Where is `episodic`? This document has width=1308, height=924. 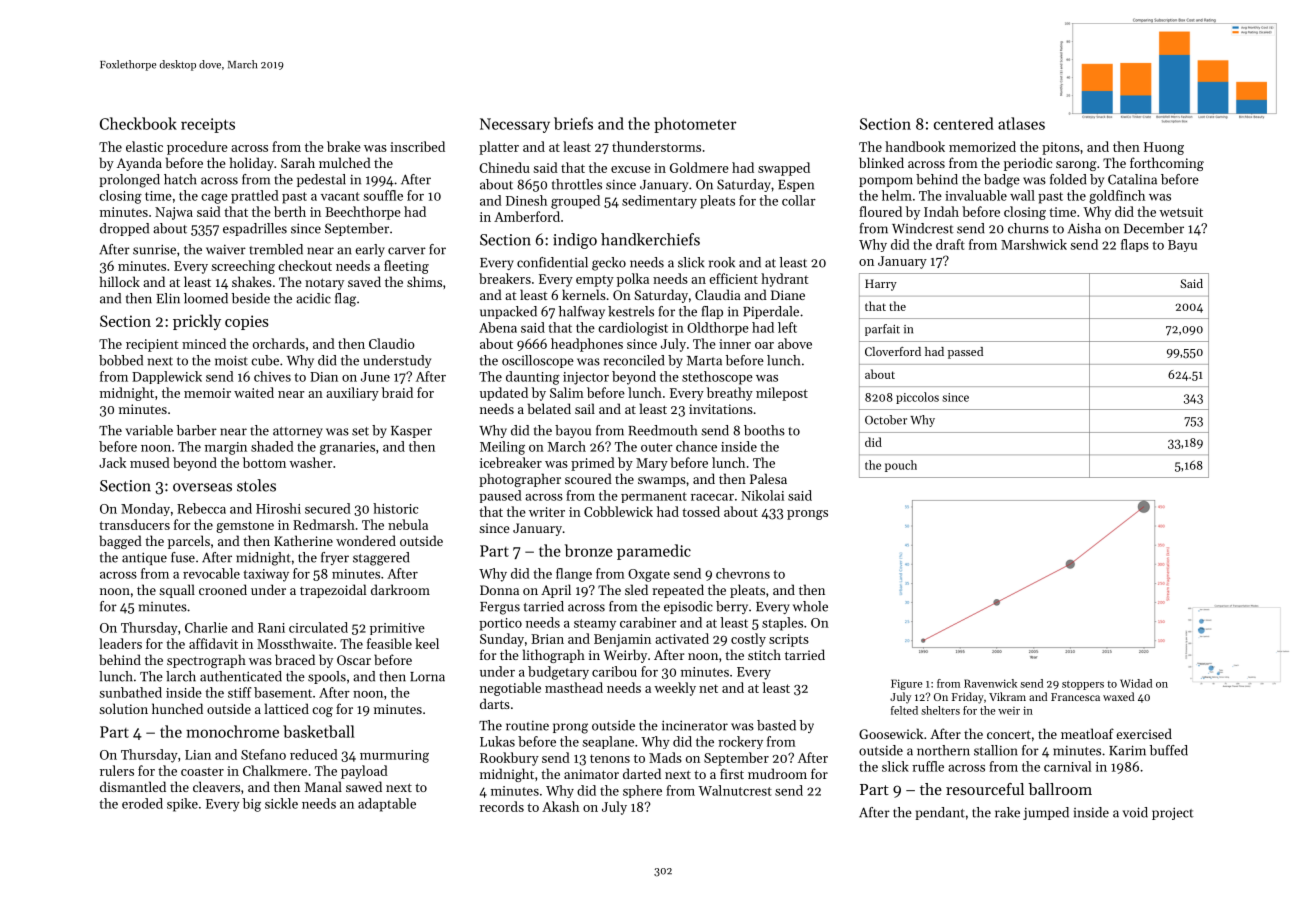 episodic is located at coordinates (688, 607).
